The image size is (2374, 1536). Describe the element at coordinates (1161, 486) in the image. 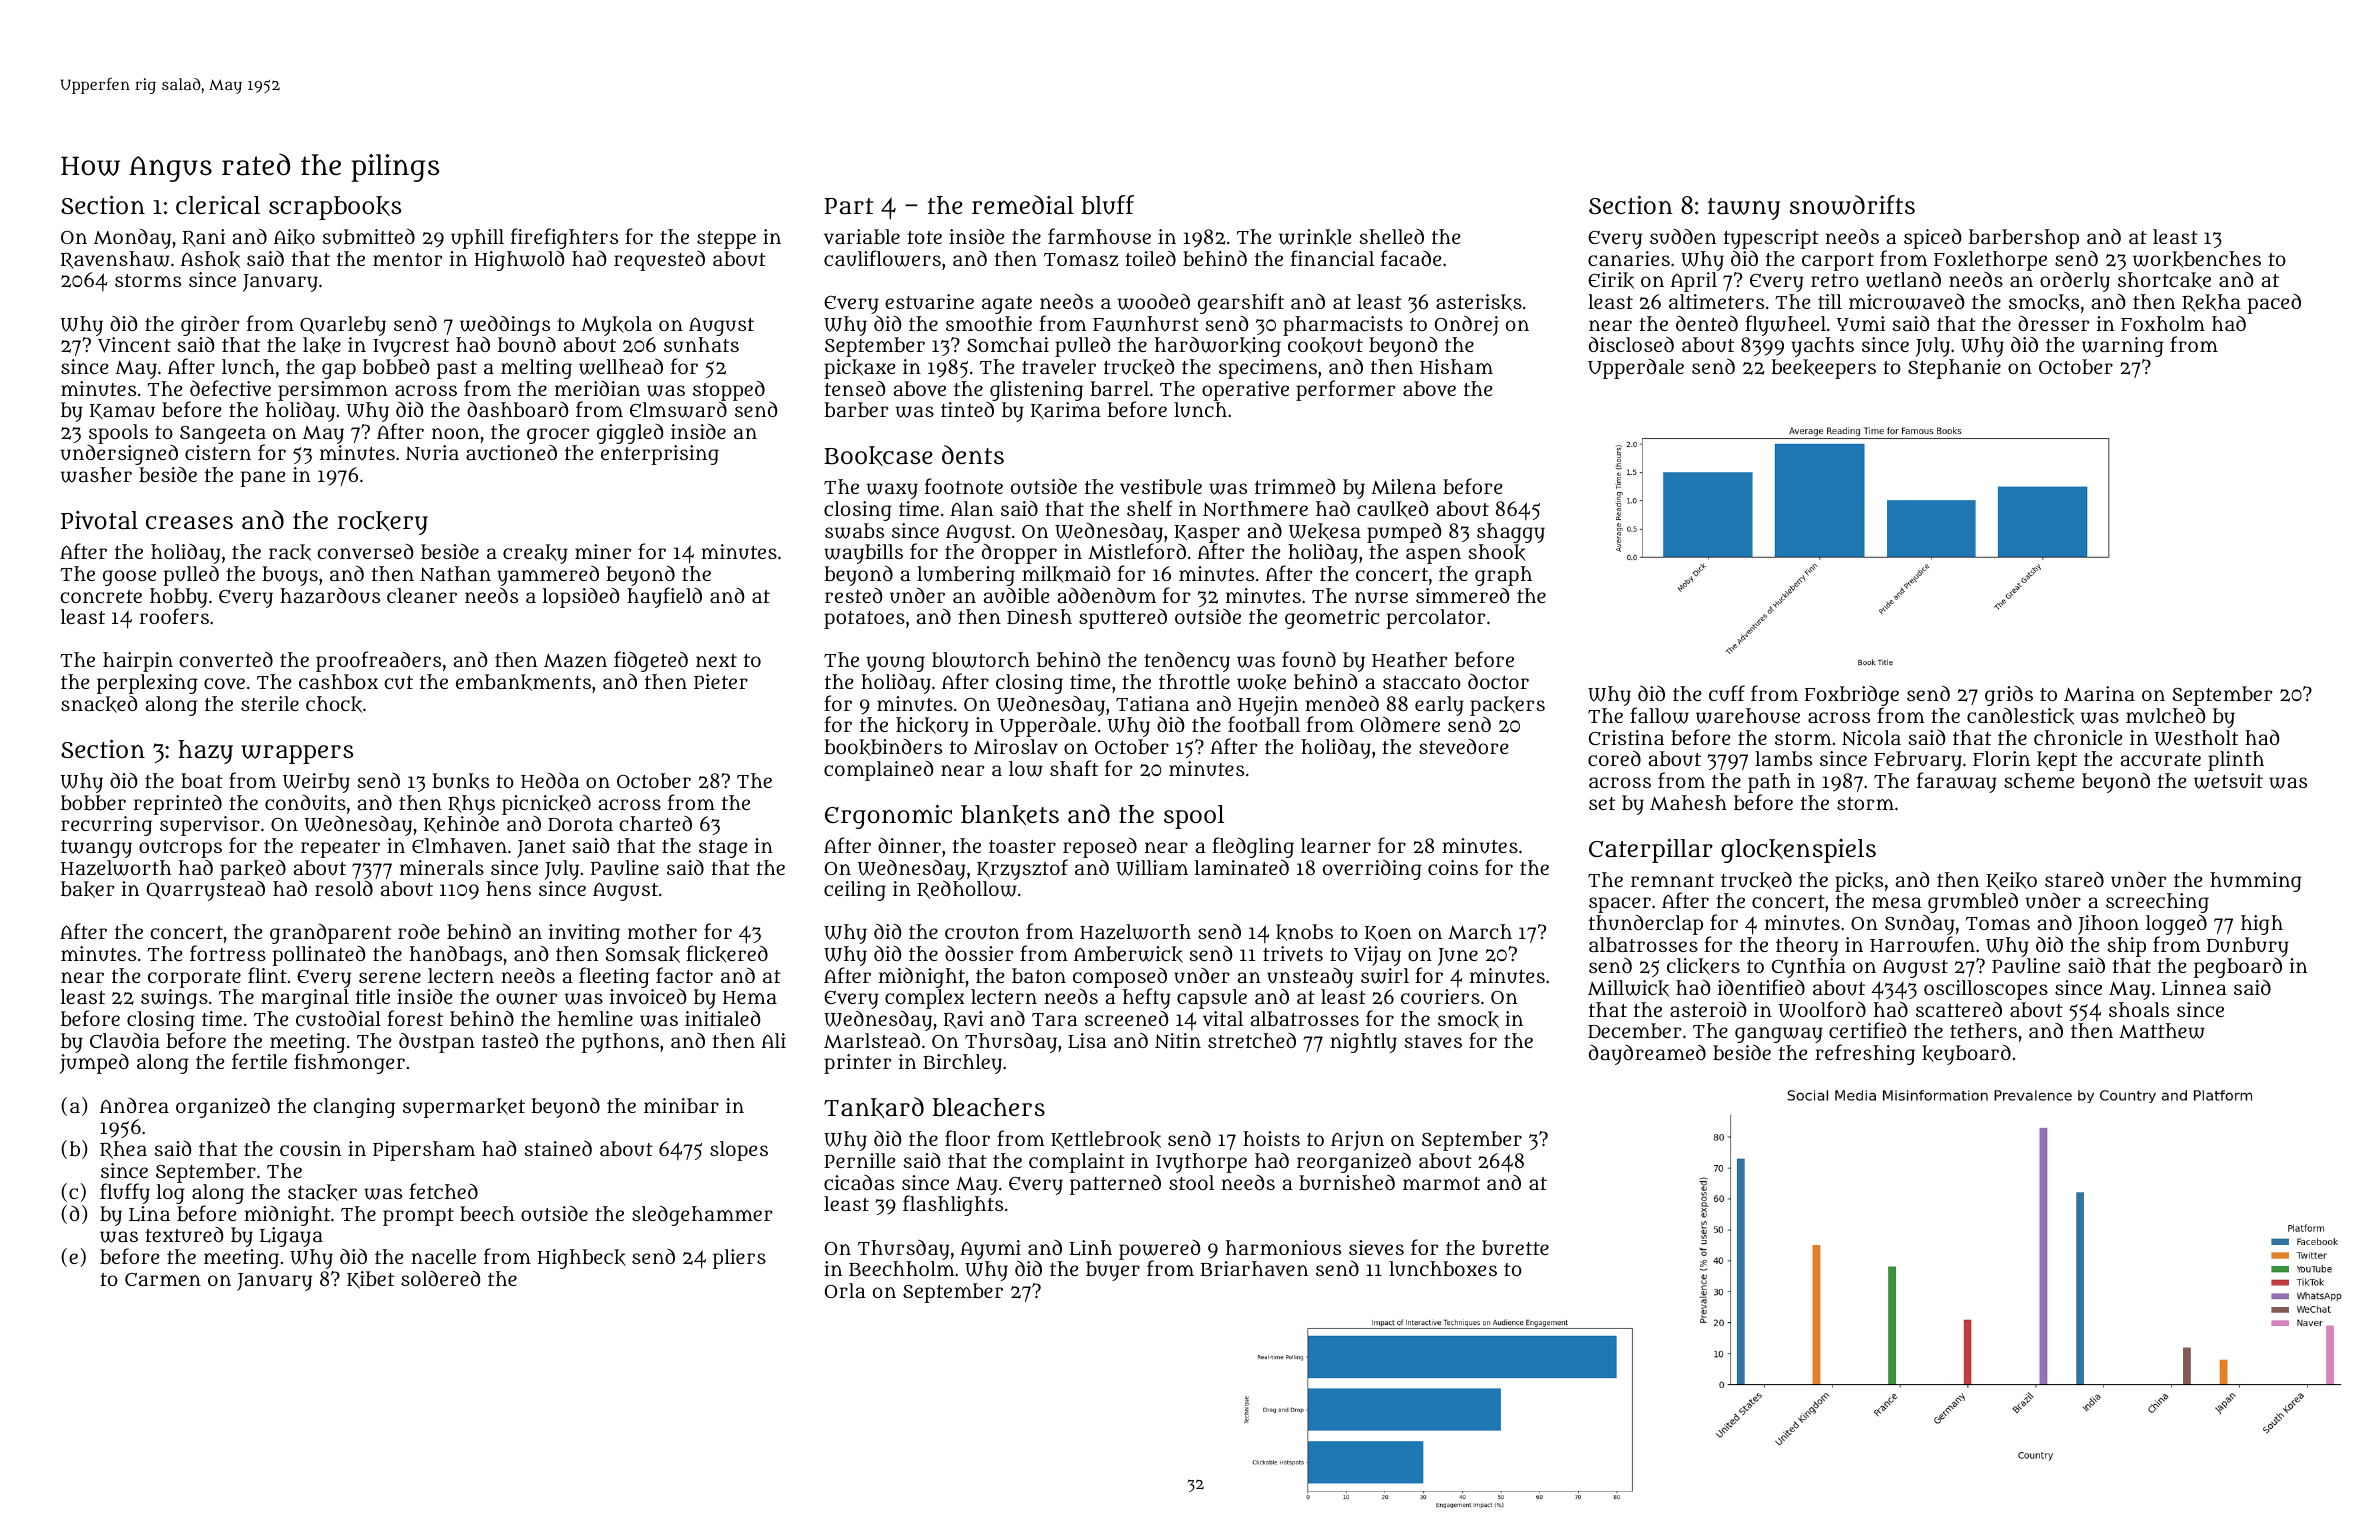

I see `vestibule` at that location.
